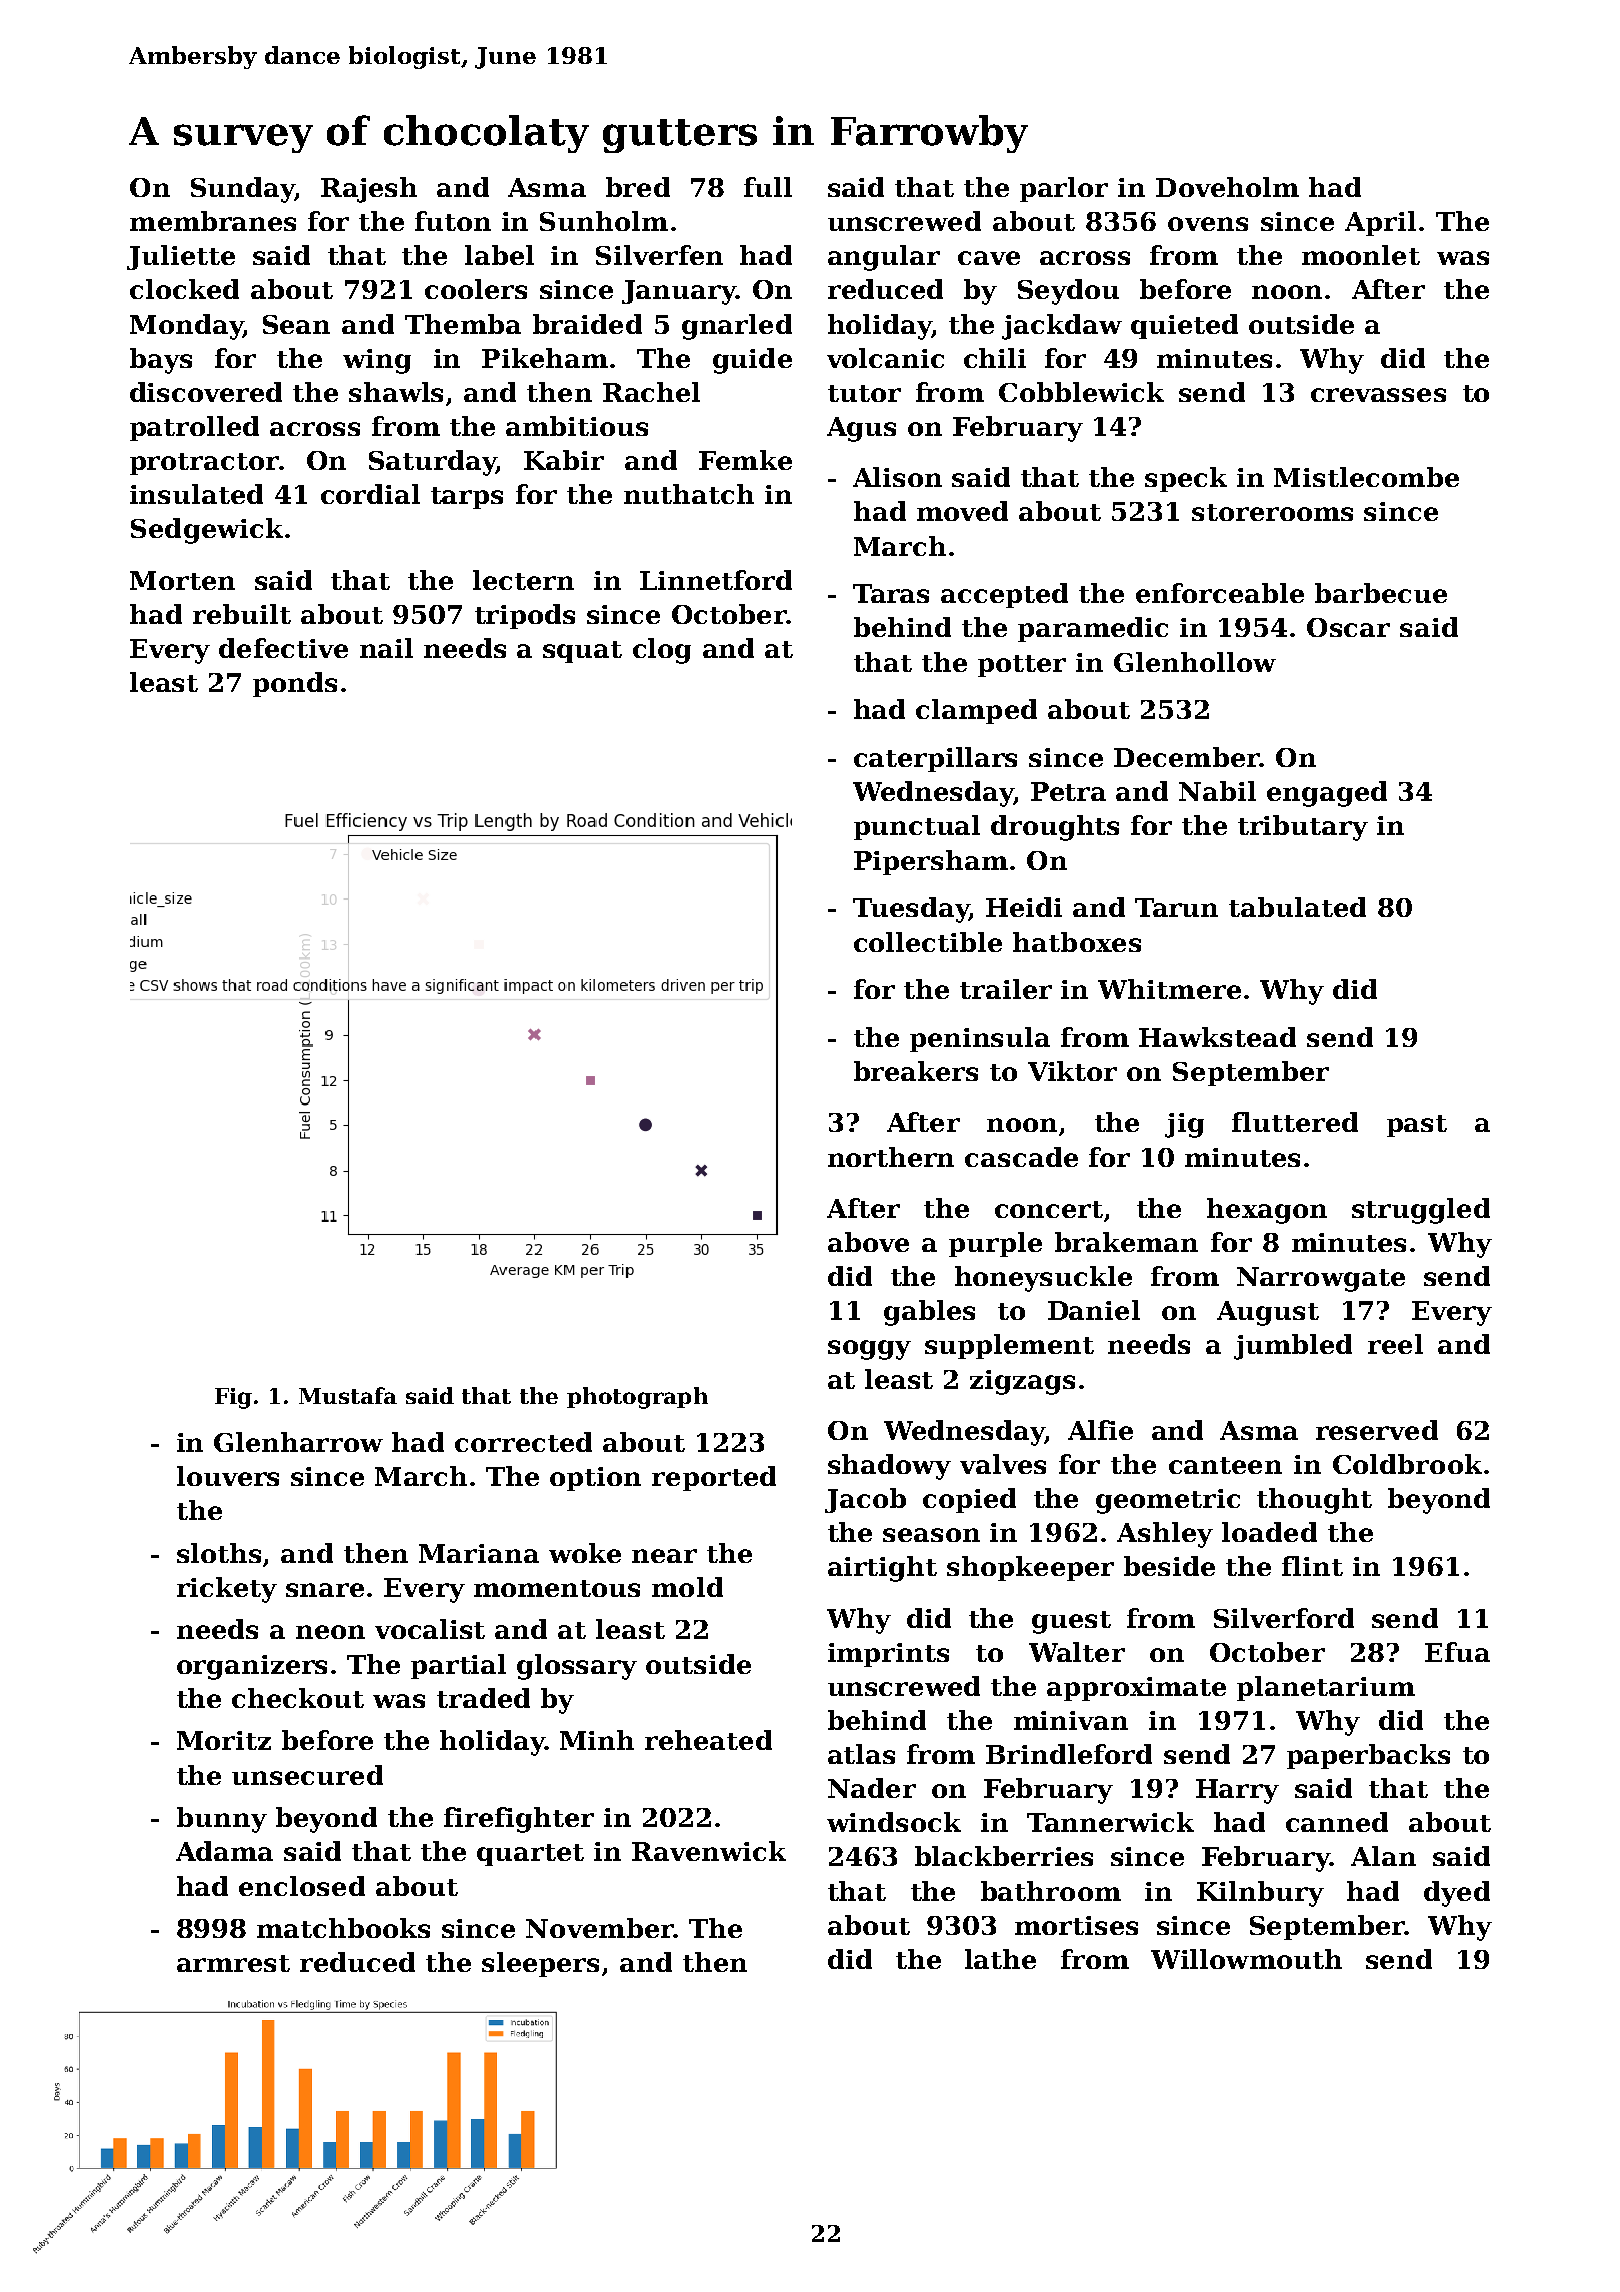 The height and width of the screenshot is (2292, 1620). What do you see at coordinates (651, 392) in the screenshot?
I see `Rachel` at bounding box center [651, 392].
